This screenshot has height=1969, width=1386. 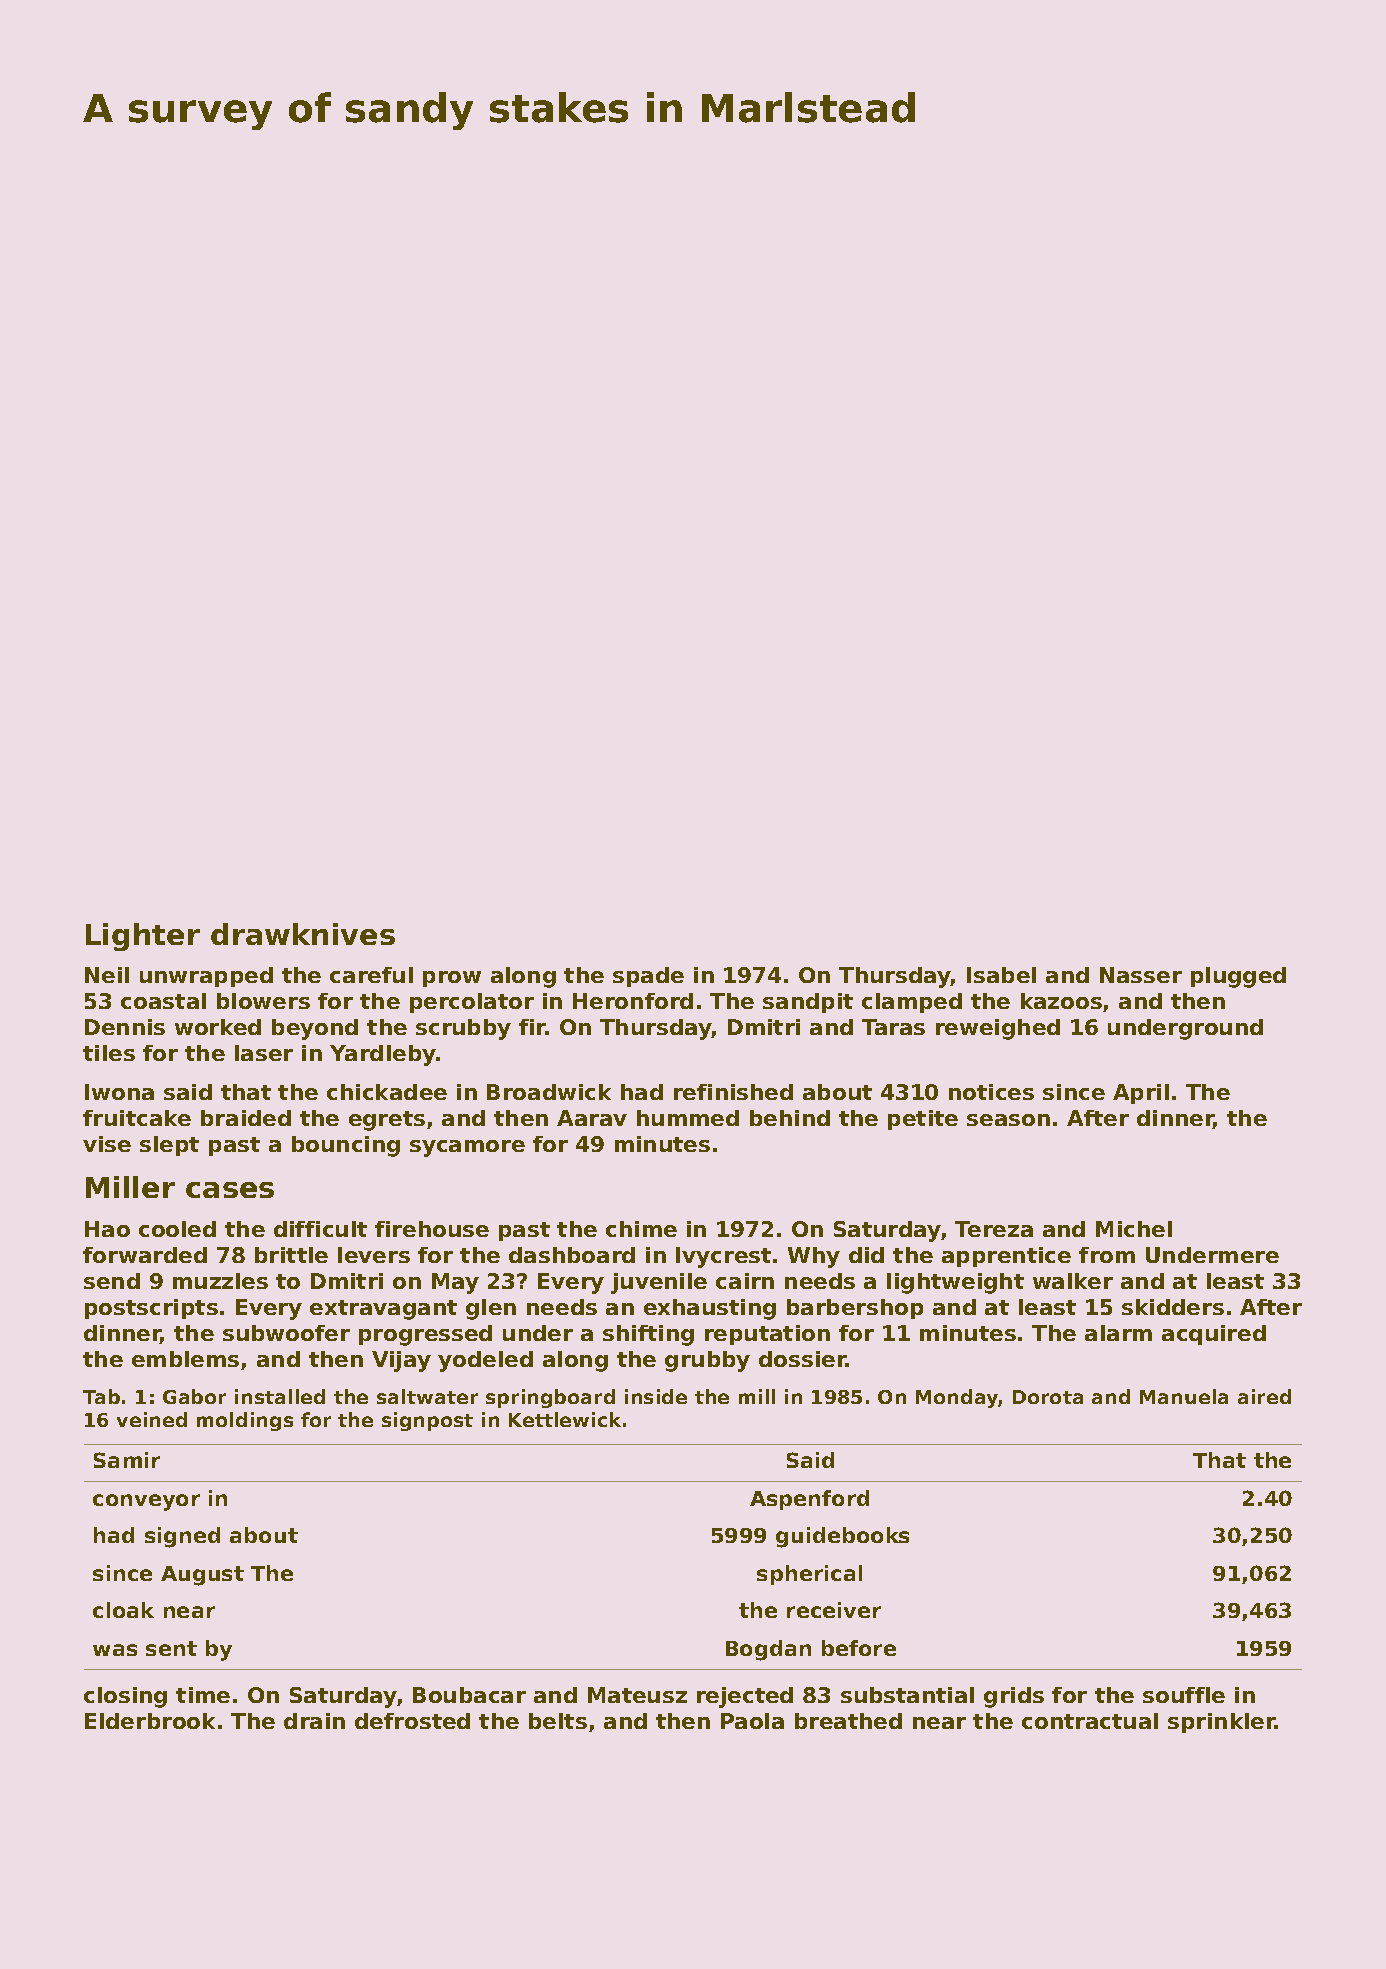 I want to click on slept, so click(x=169, y=1146).
